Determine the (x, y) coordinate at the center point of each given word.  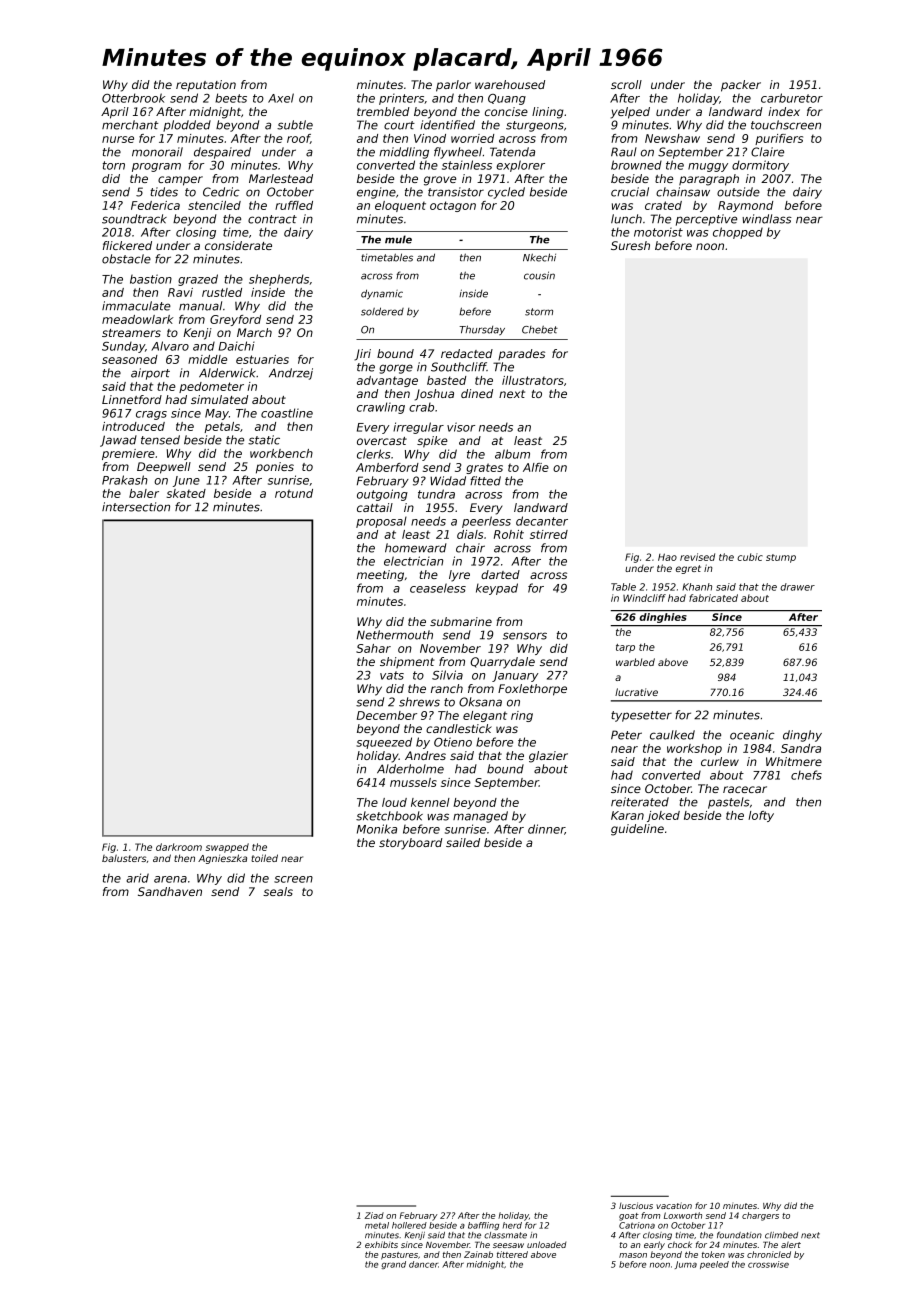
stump (781, 558)
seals (278, 891)
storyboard (411, 844)
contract (272, 219)
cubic (750, 557)
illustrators (533, 380)
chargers (760, 1216)
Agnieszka (222, 859)
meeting (380, 576)
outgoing (382, 495)
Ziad (374, 1215)
